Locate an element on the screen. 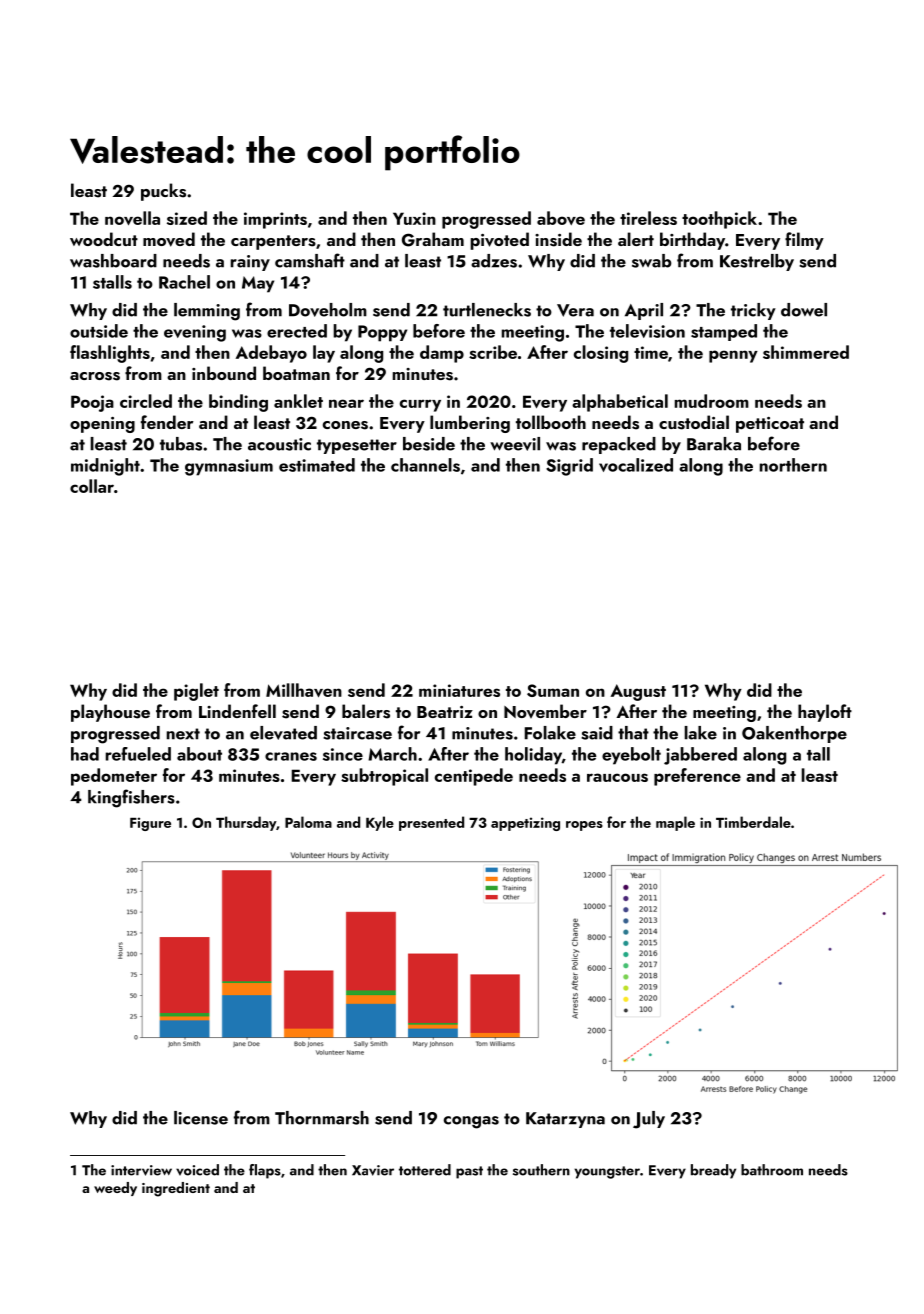  hayloft is located at coordinates (825, 713).
